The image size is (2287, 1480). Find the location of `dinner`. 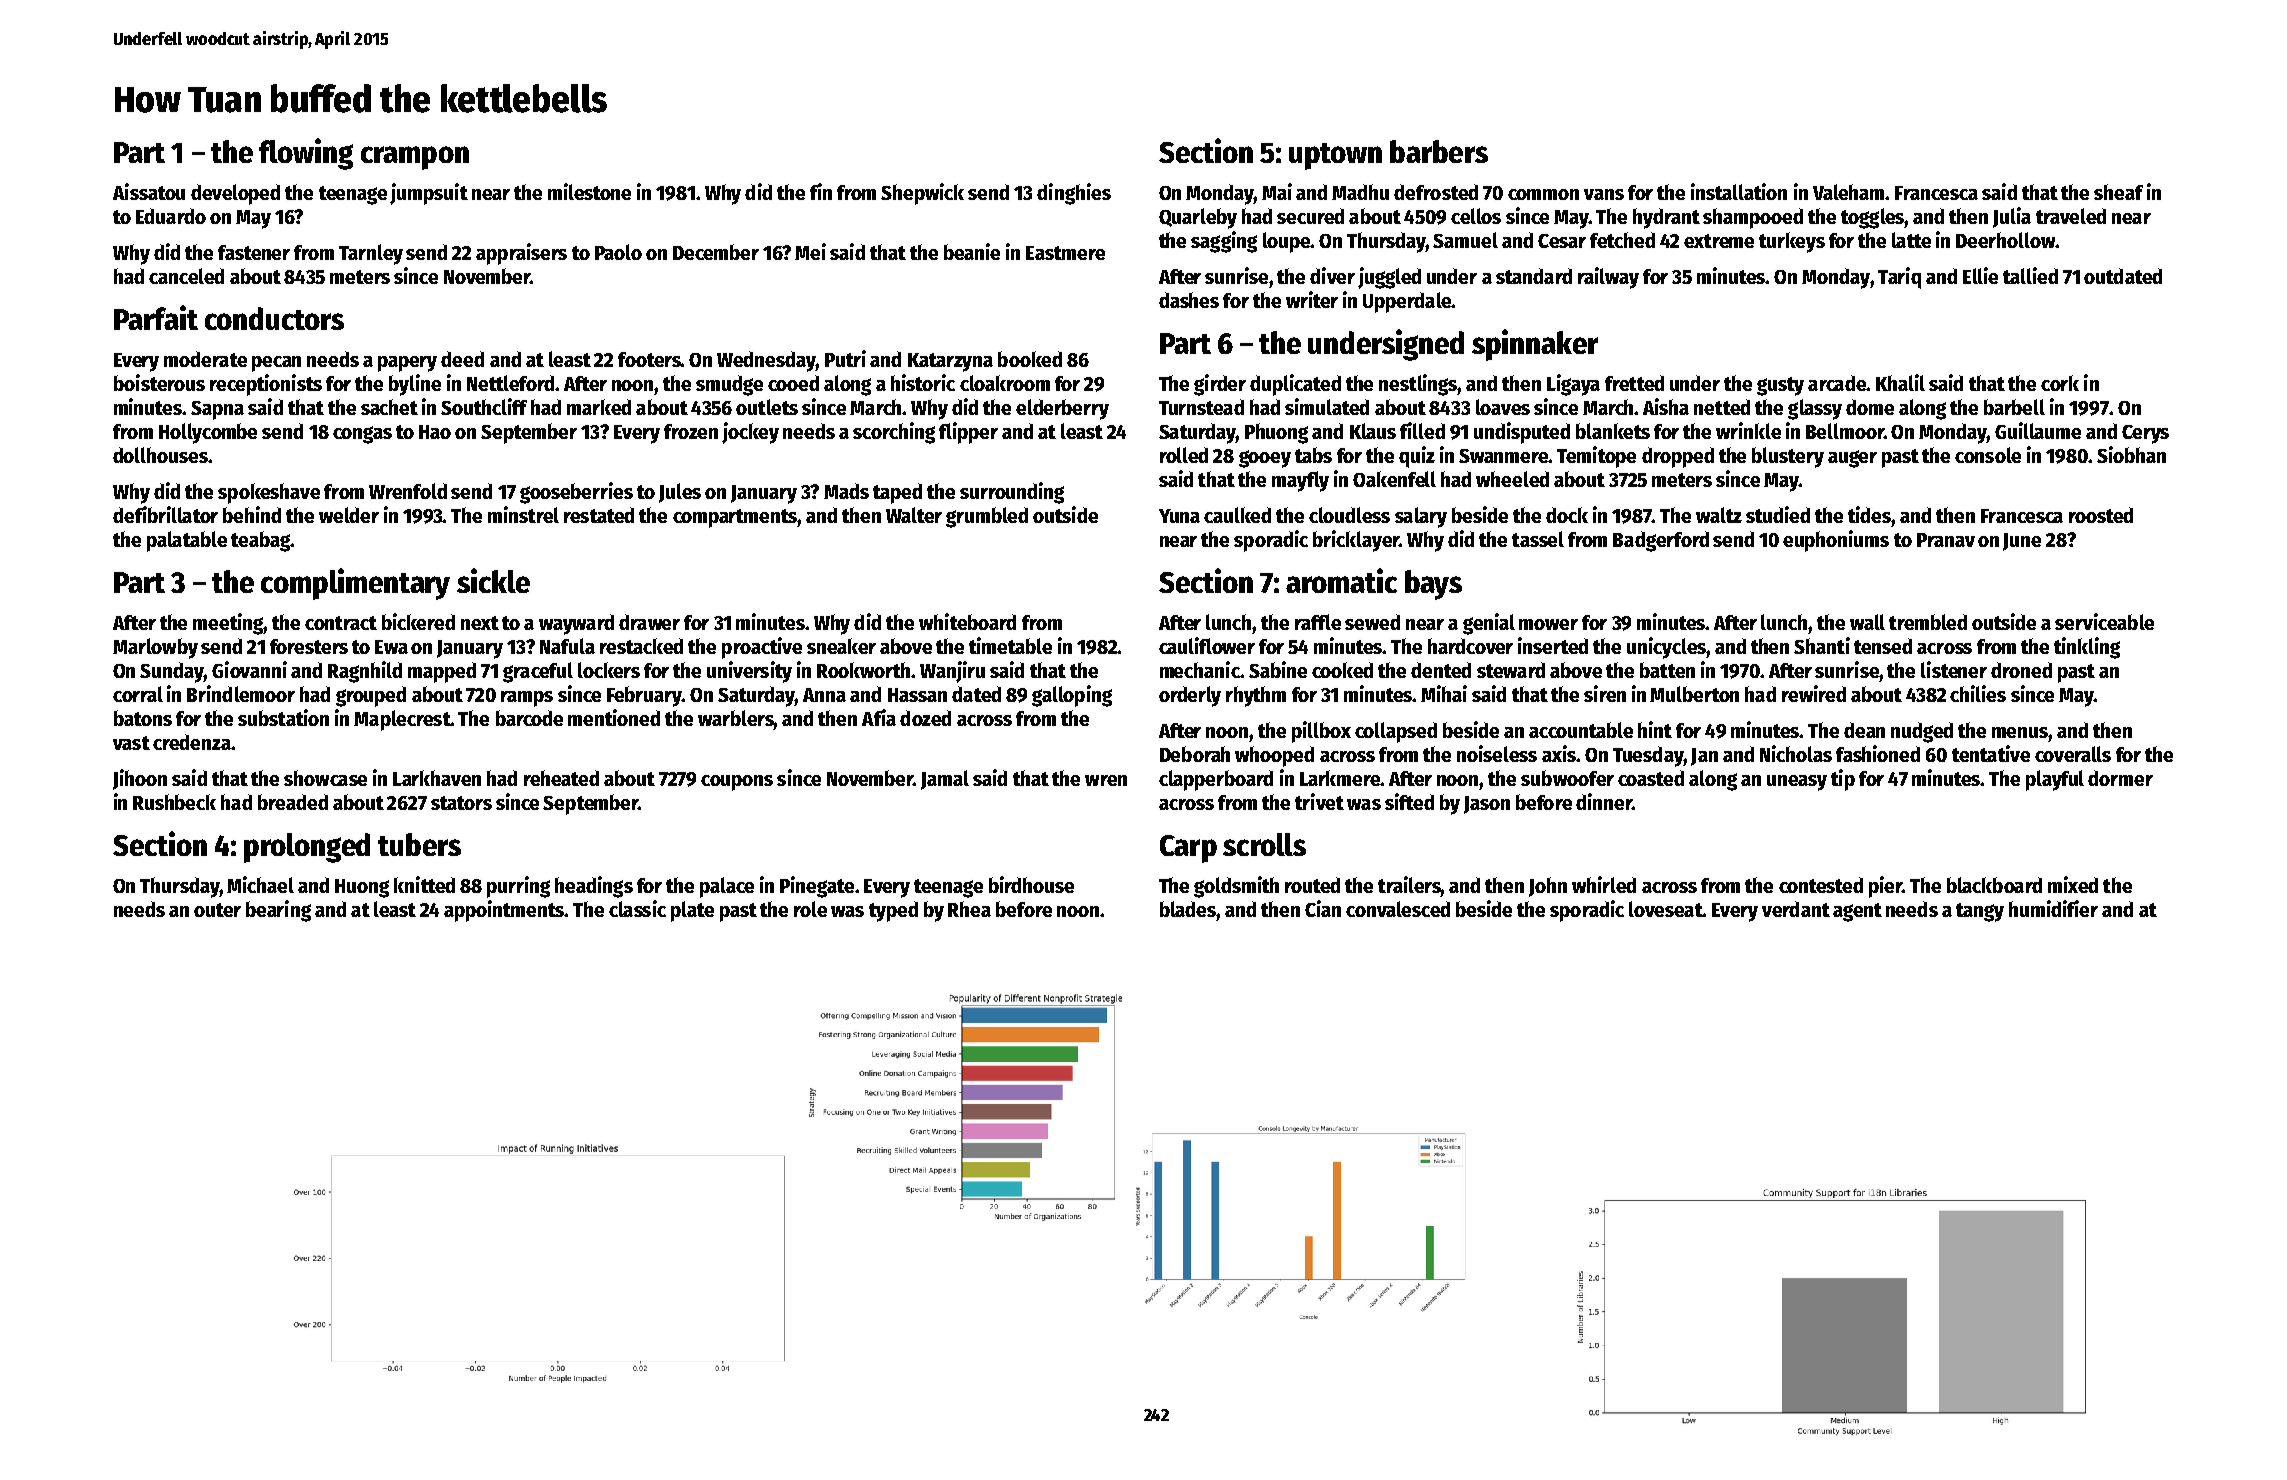

dinner is located at coordinates (1604, 801).
